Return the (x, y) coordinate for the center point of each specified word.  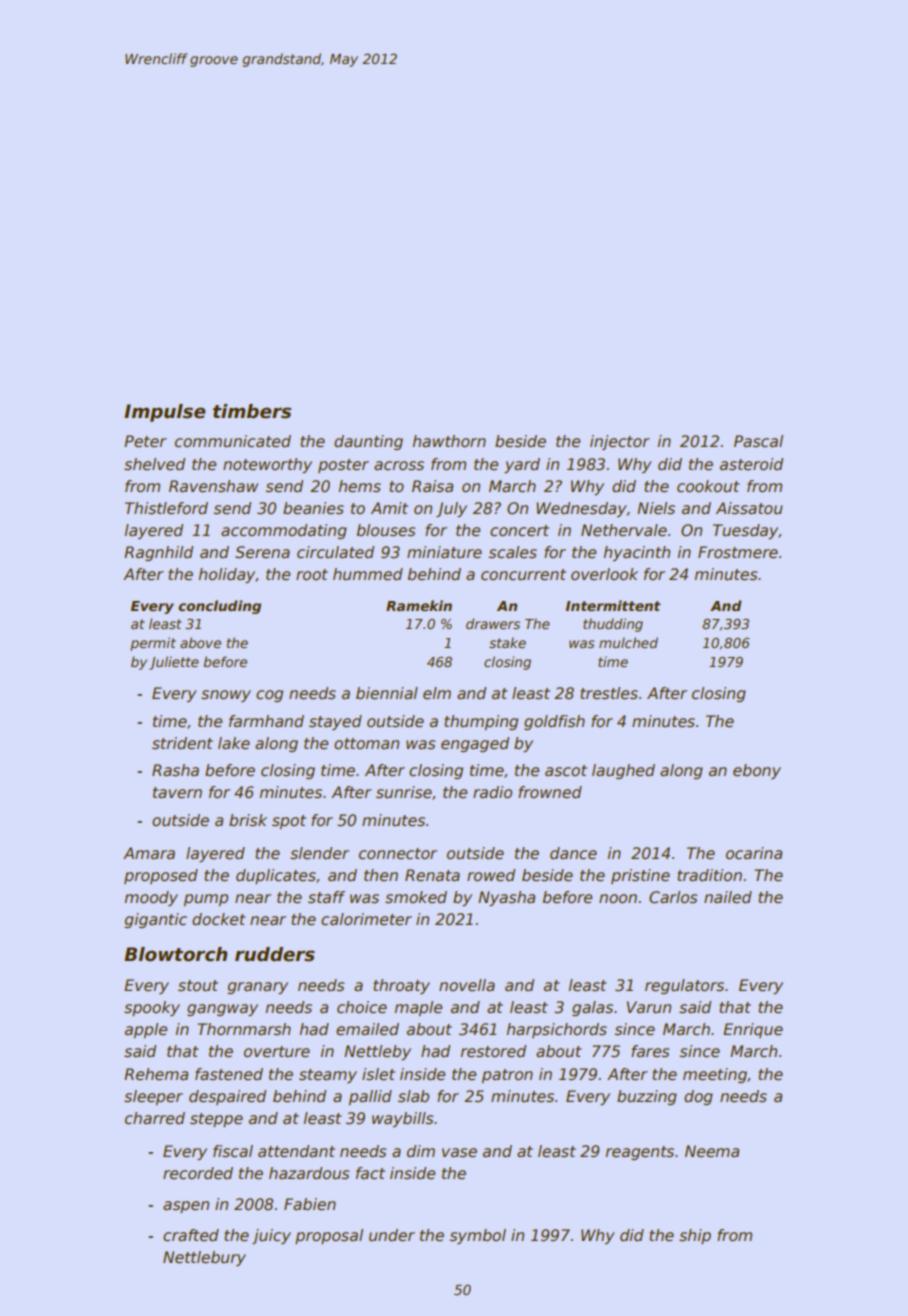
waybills (403, 1119)
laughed (623, 771)
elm (437, 693)
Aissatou (749, 508)
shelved (154, 464)
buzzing (647, 1097)
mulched (628, 642)
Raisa (432, 486)
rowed (491, 875)
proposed (161, 876)
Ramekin (419, 605)
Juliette (174, 663)
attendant (296, 1151)
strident (182, 743)
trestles (609, 693)
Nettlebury (204, 1258)
